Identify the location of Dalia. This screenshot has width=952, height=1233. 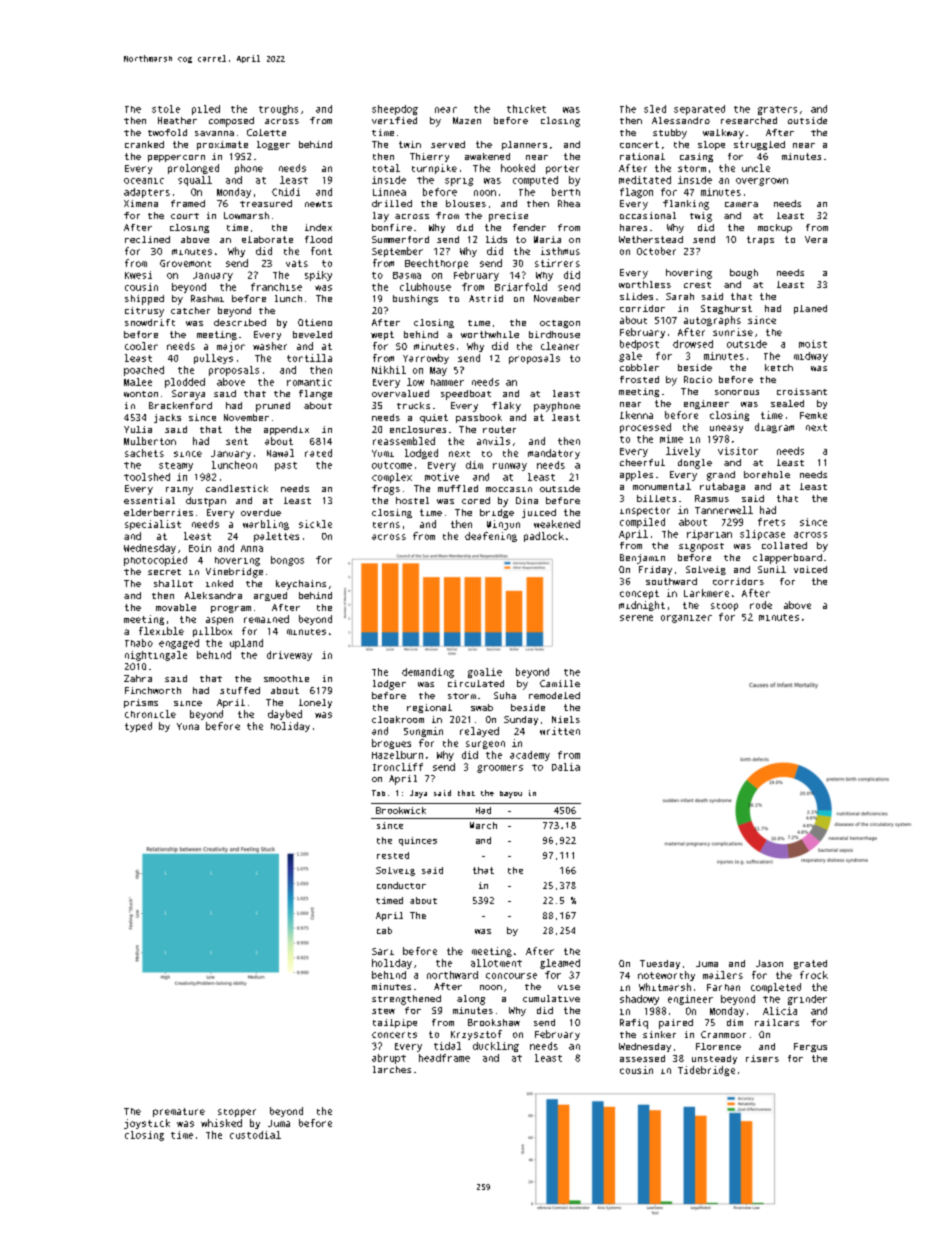
(566, 767).
